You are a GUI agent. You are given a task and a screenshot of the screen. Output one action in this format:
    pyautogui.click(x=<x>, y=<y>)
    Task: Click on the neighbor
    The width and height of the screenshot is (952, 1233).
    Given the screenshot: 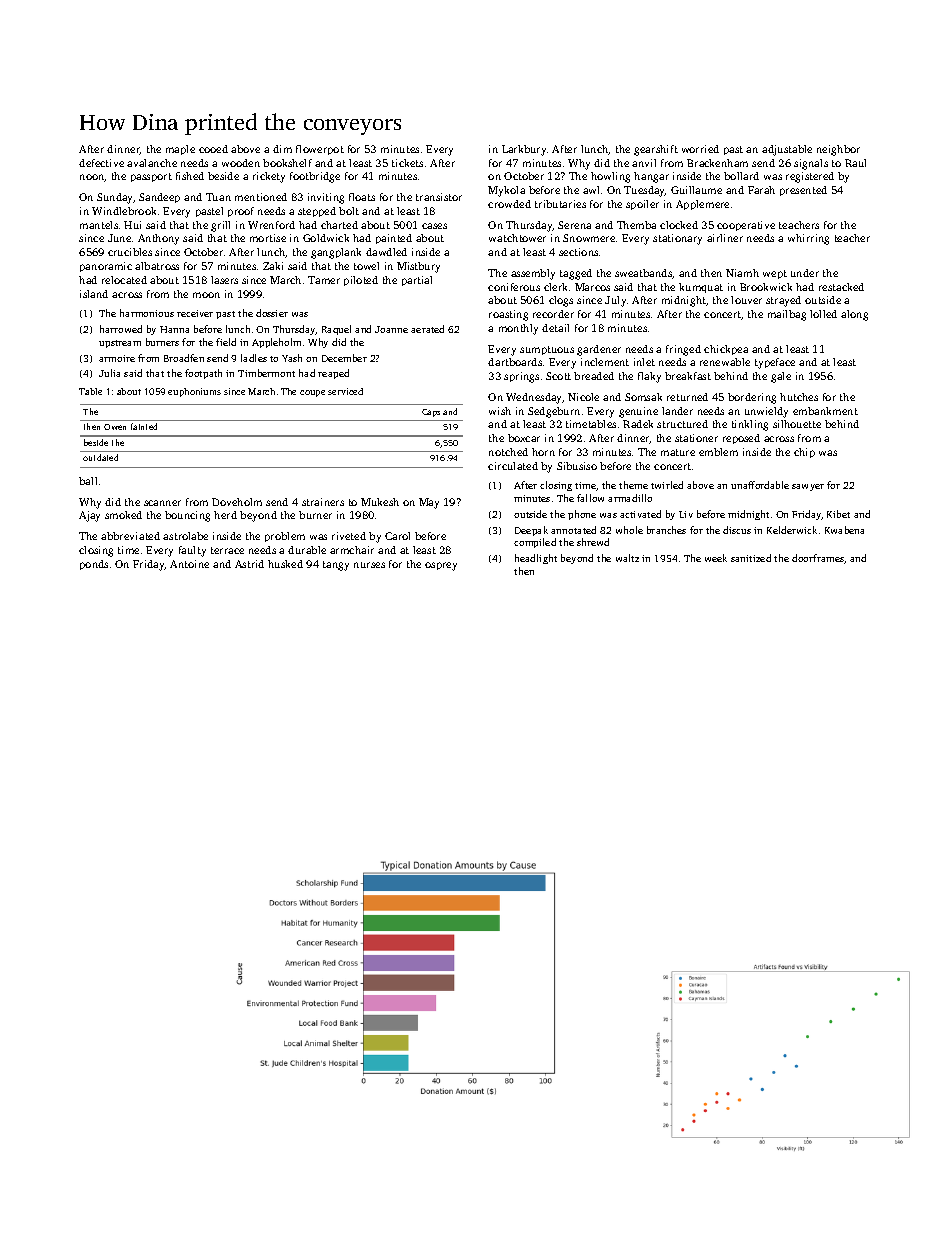 What is the action you would take?
    pyautogui.click(x=838, y=150)
